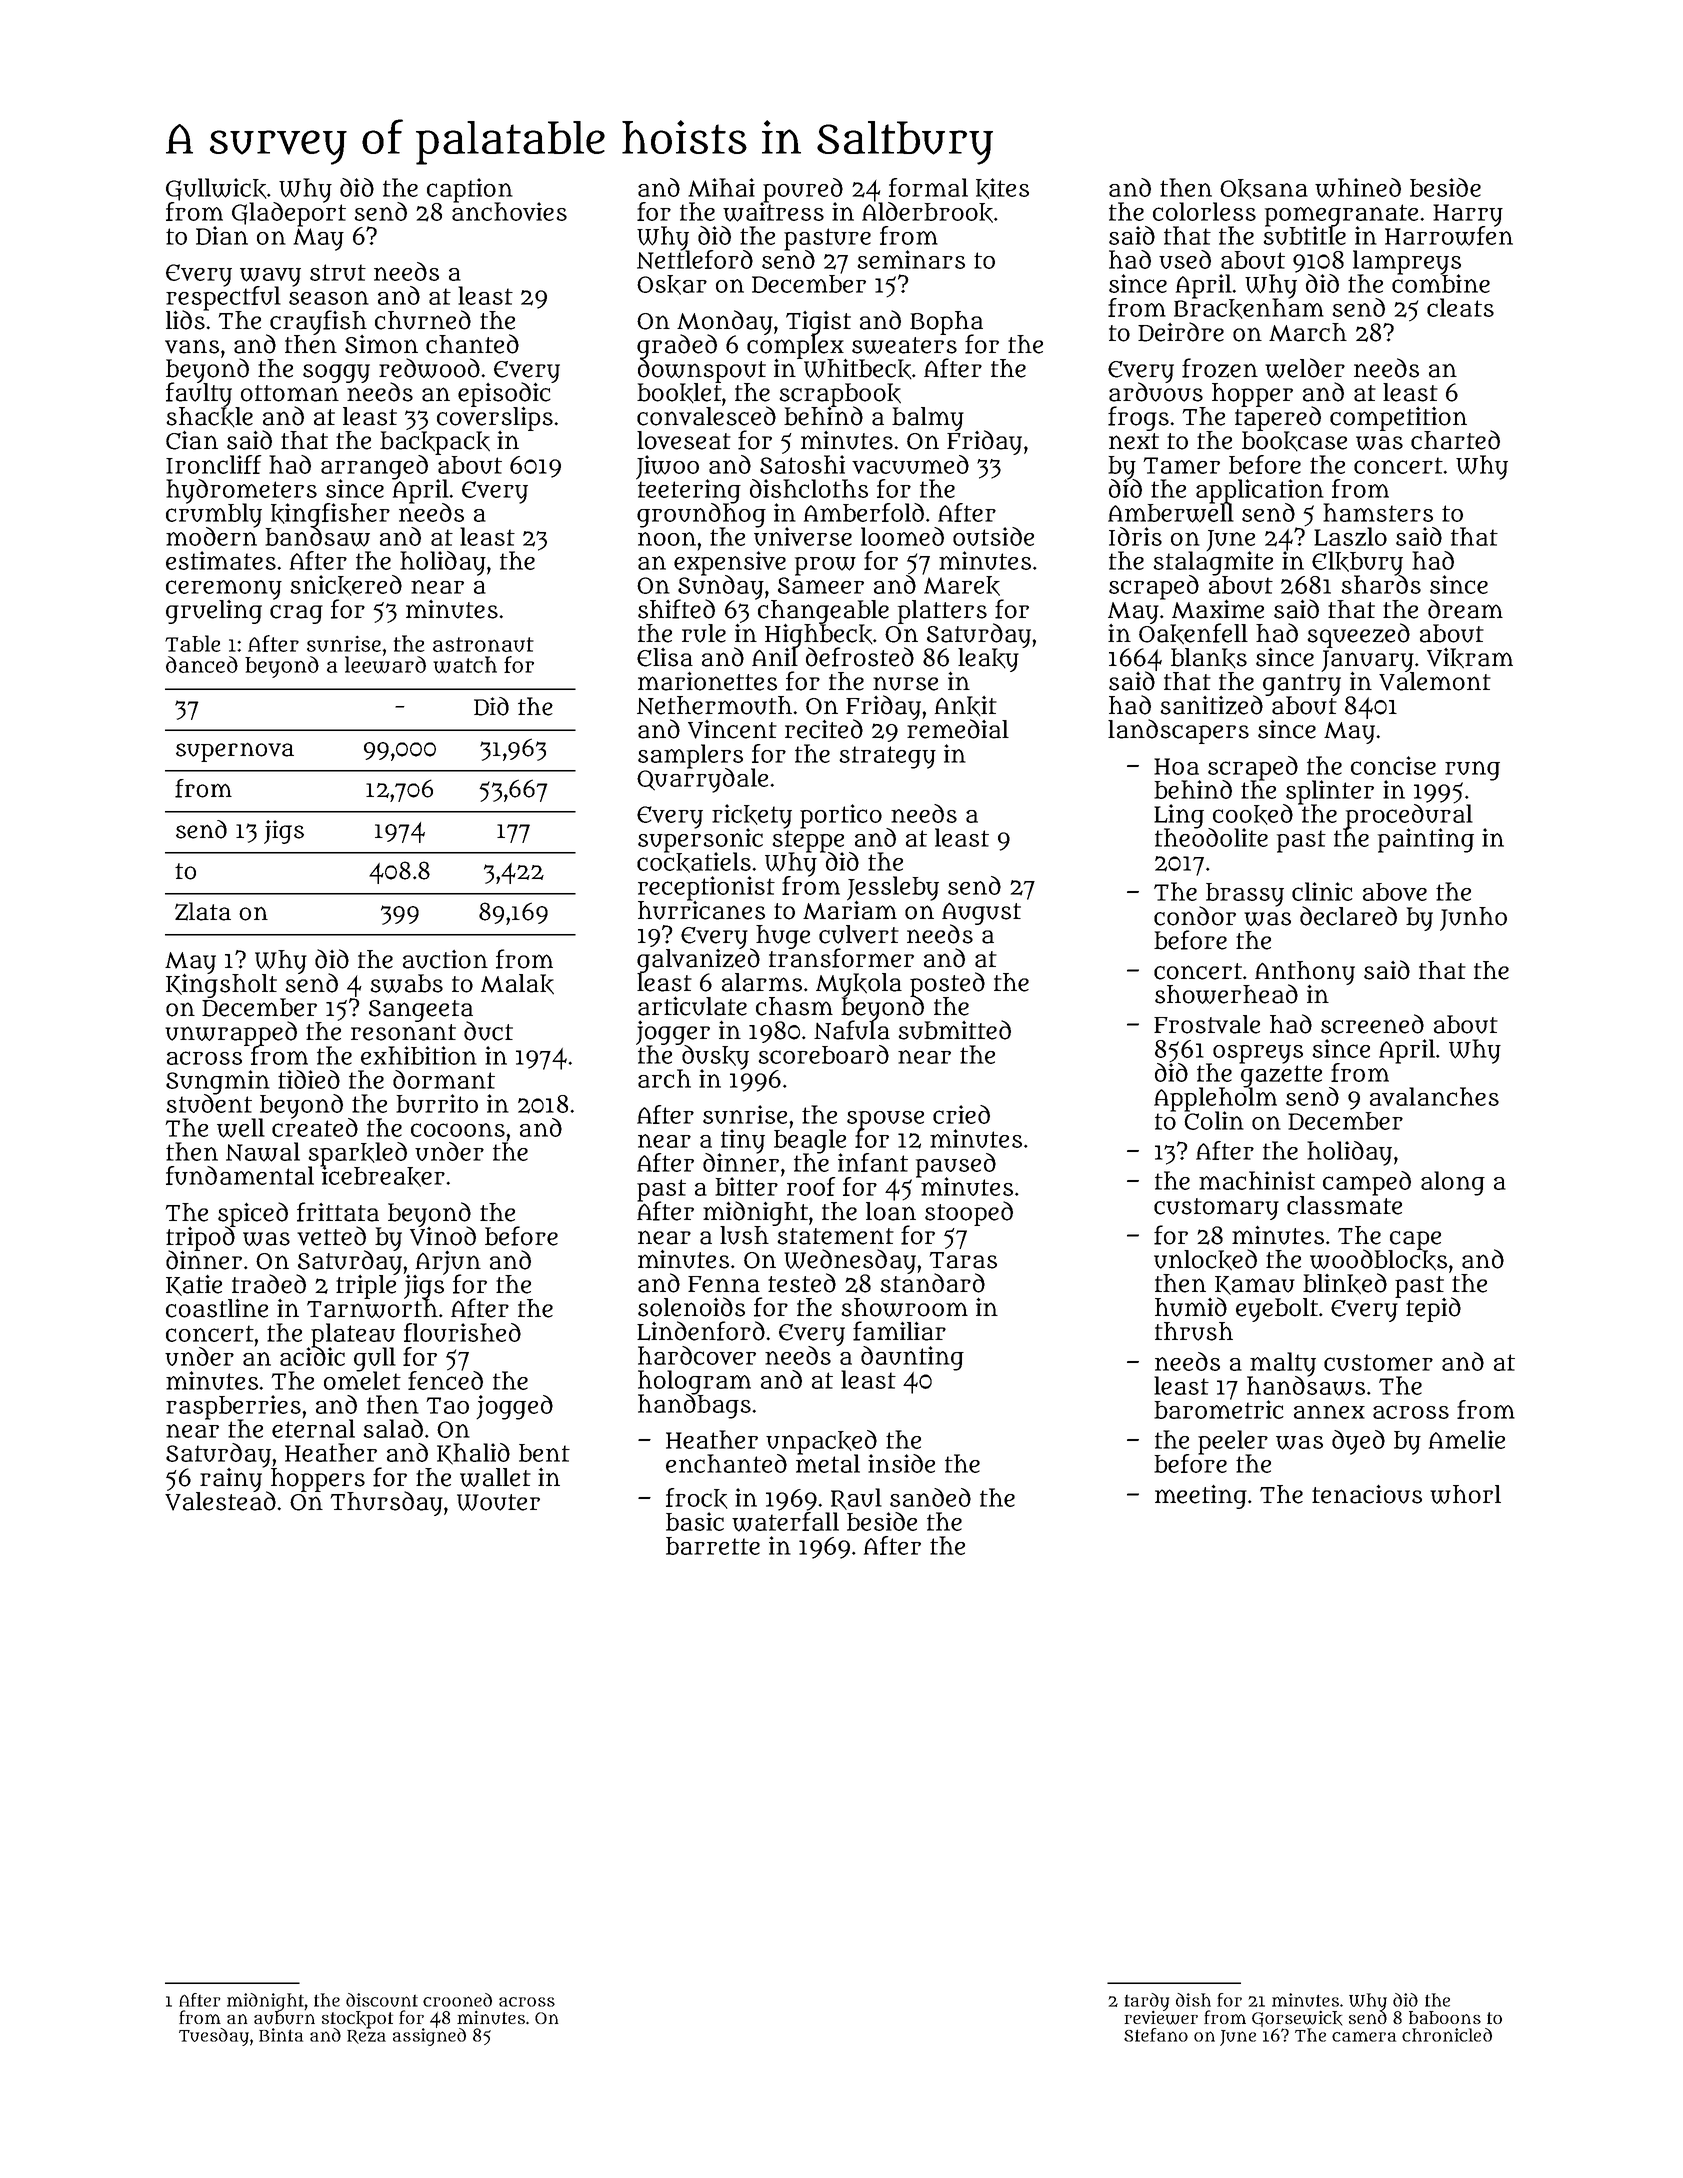 The height and width of the image is (2178, 1683). Describe the element at coordinates (1002, 188) in the image. I see `kites` at that location.
